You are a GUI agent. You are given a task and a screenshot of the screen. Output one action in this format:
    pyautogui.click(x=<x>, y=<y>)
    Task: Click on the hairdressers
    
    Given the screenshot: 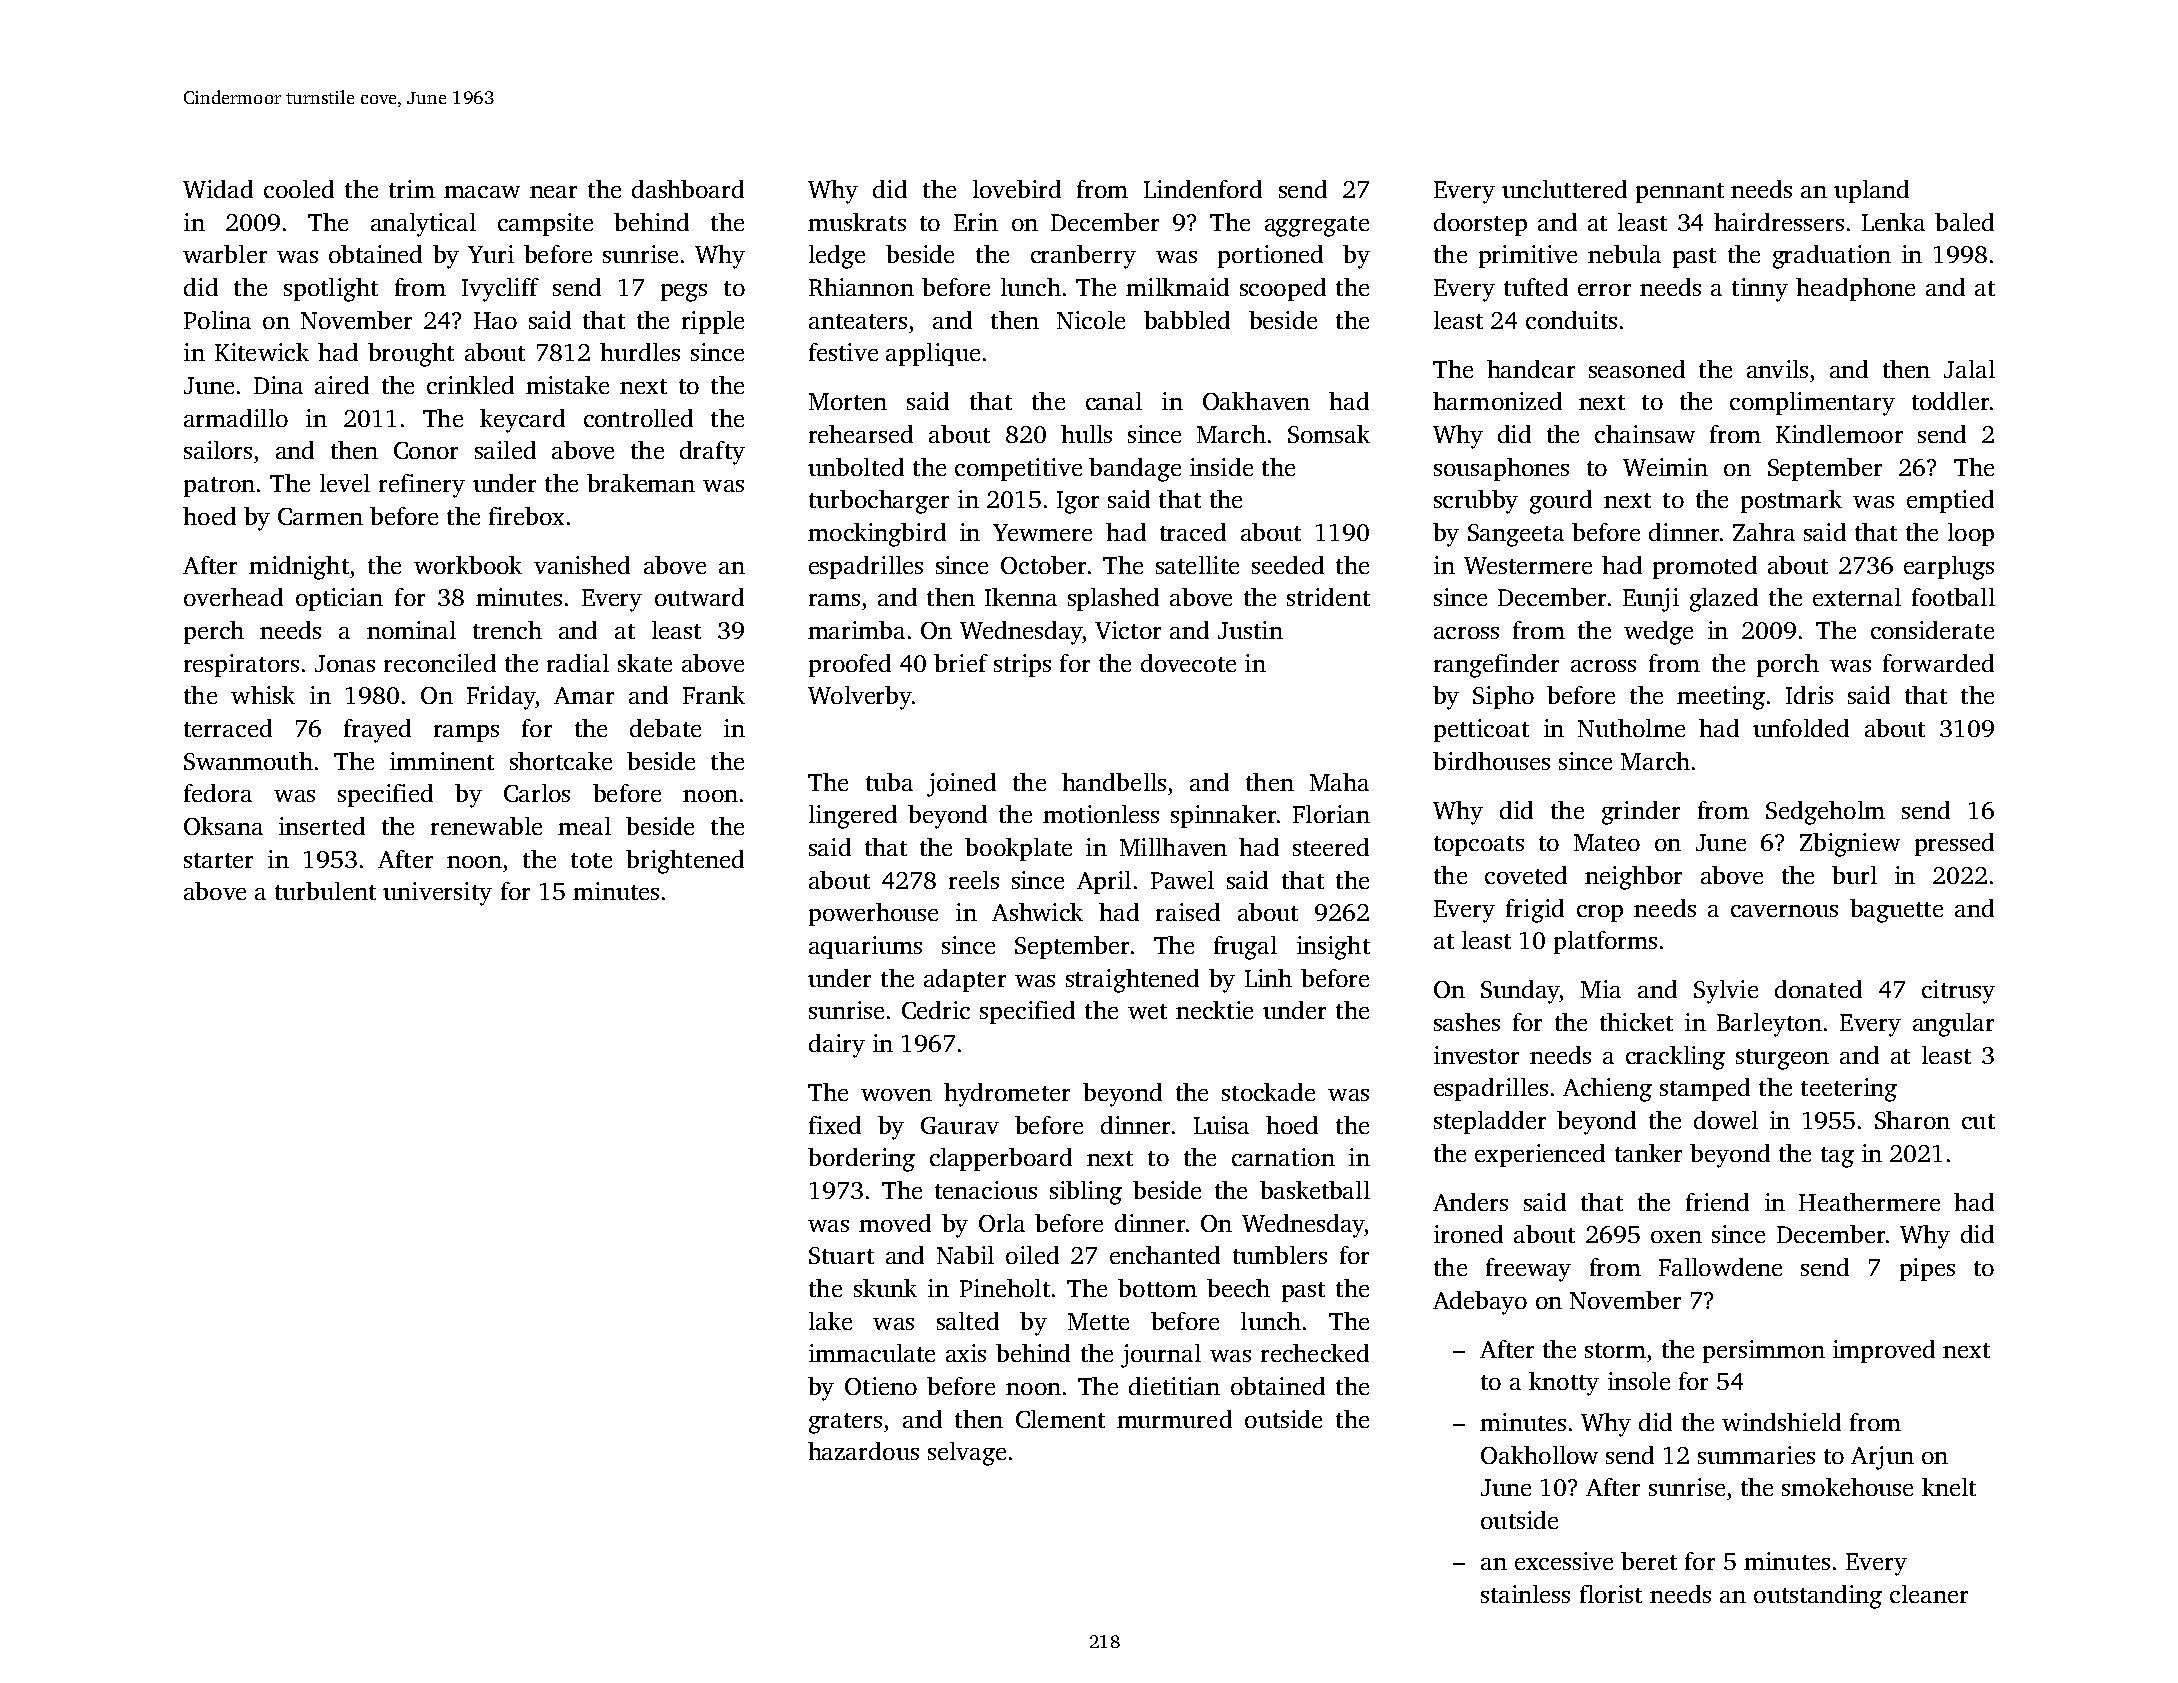 What is the action you would take?
    pyautogui.click(x=1779, y=222)
